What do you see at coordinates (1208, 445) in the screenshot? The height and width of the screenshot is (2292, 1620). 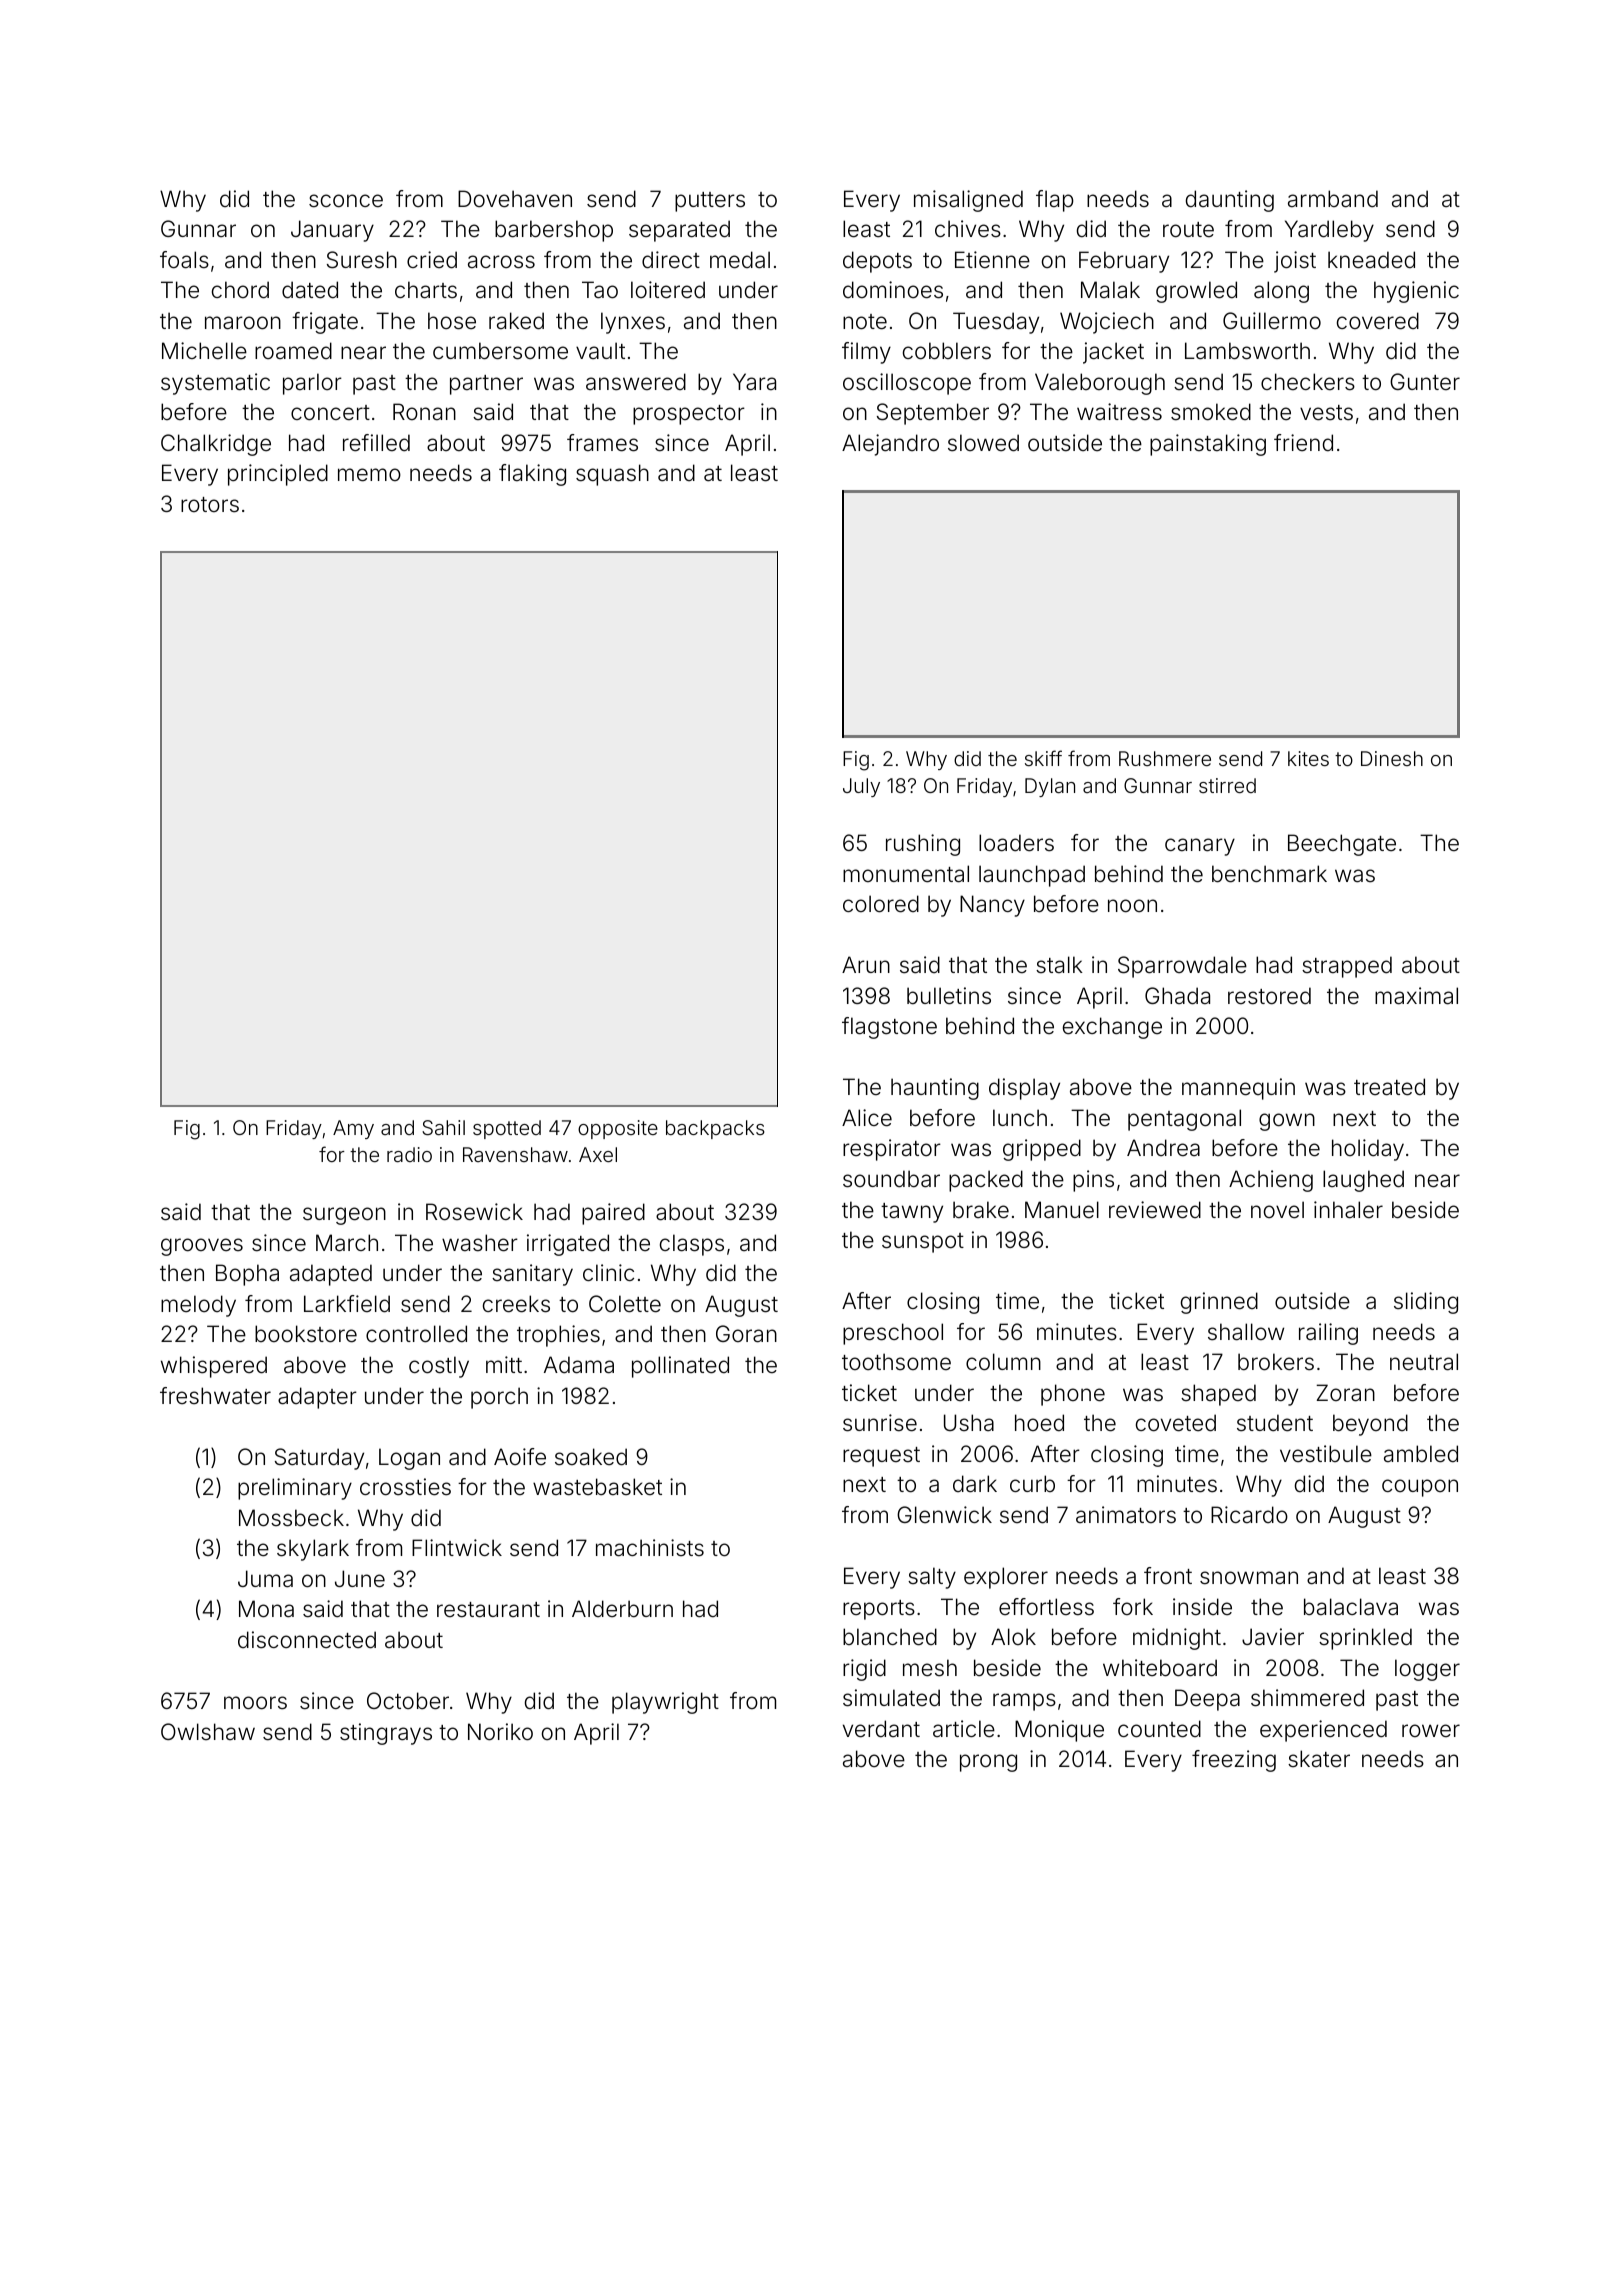 I see `painstaking` at bounding box center [1208, 445].
